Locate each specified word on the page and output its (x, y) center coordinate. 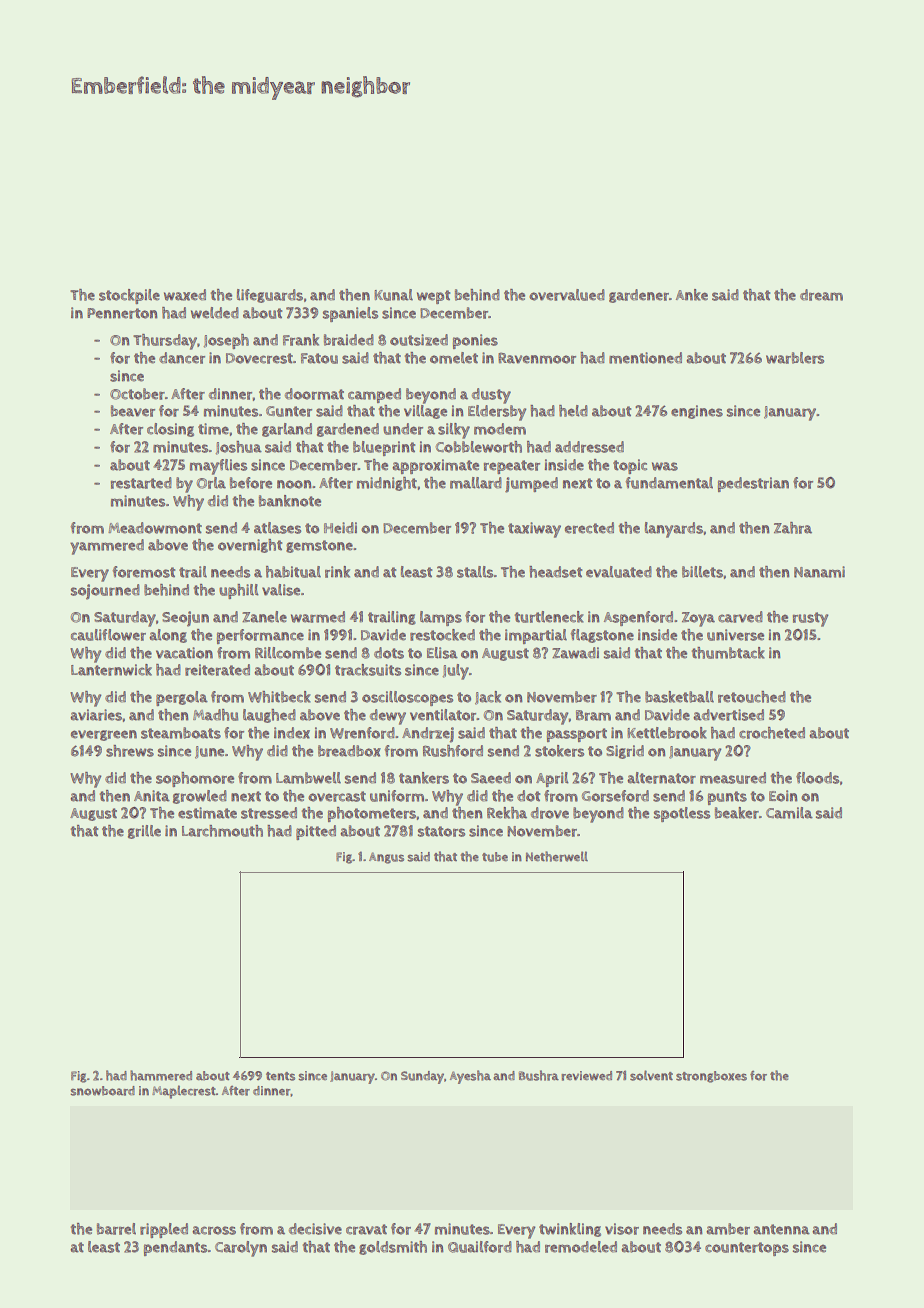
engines (697, 412)
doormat (314, 394)
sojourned (105, 592)
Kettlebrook (667, 733)
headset (555, 572)
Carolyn (241, 1249)
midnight (387, 484)
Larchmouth (222, 831)
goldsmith (393, 1248)
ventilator (443, 715)
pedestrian (753, 484)
